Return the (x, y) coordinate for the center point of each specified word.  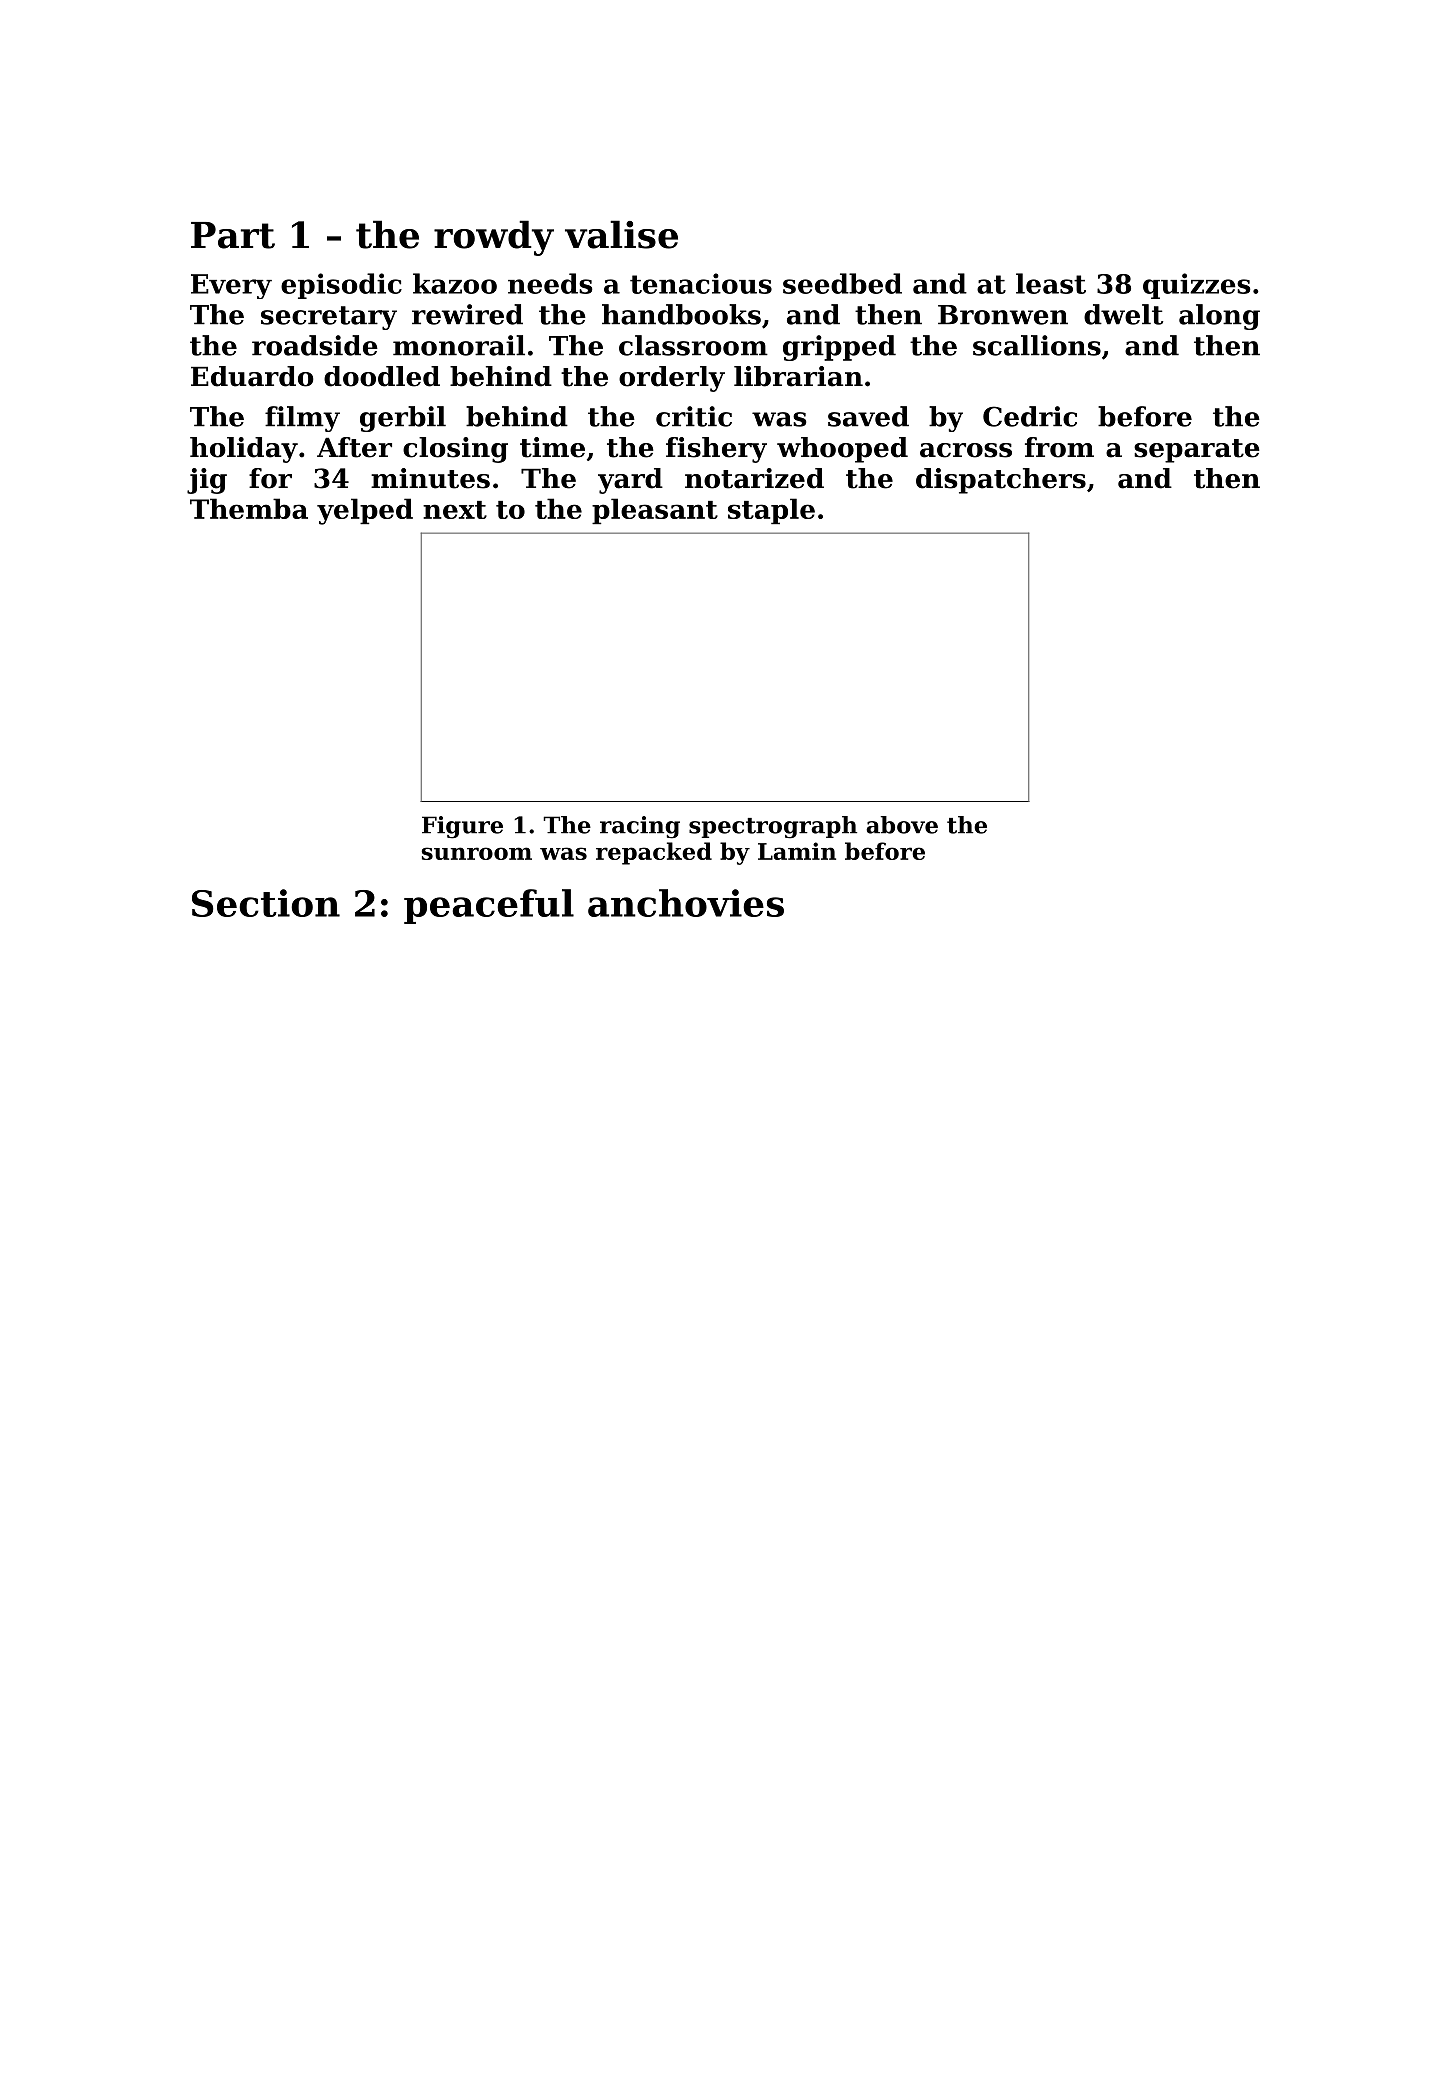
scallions (1037, 345)
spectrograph (773, 827)
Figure (462, 827)
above (902, 825)
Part (233, 235)
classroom (693, 345)
